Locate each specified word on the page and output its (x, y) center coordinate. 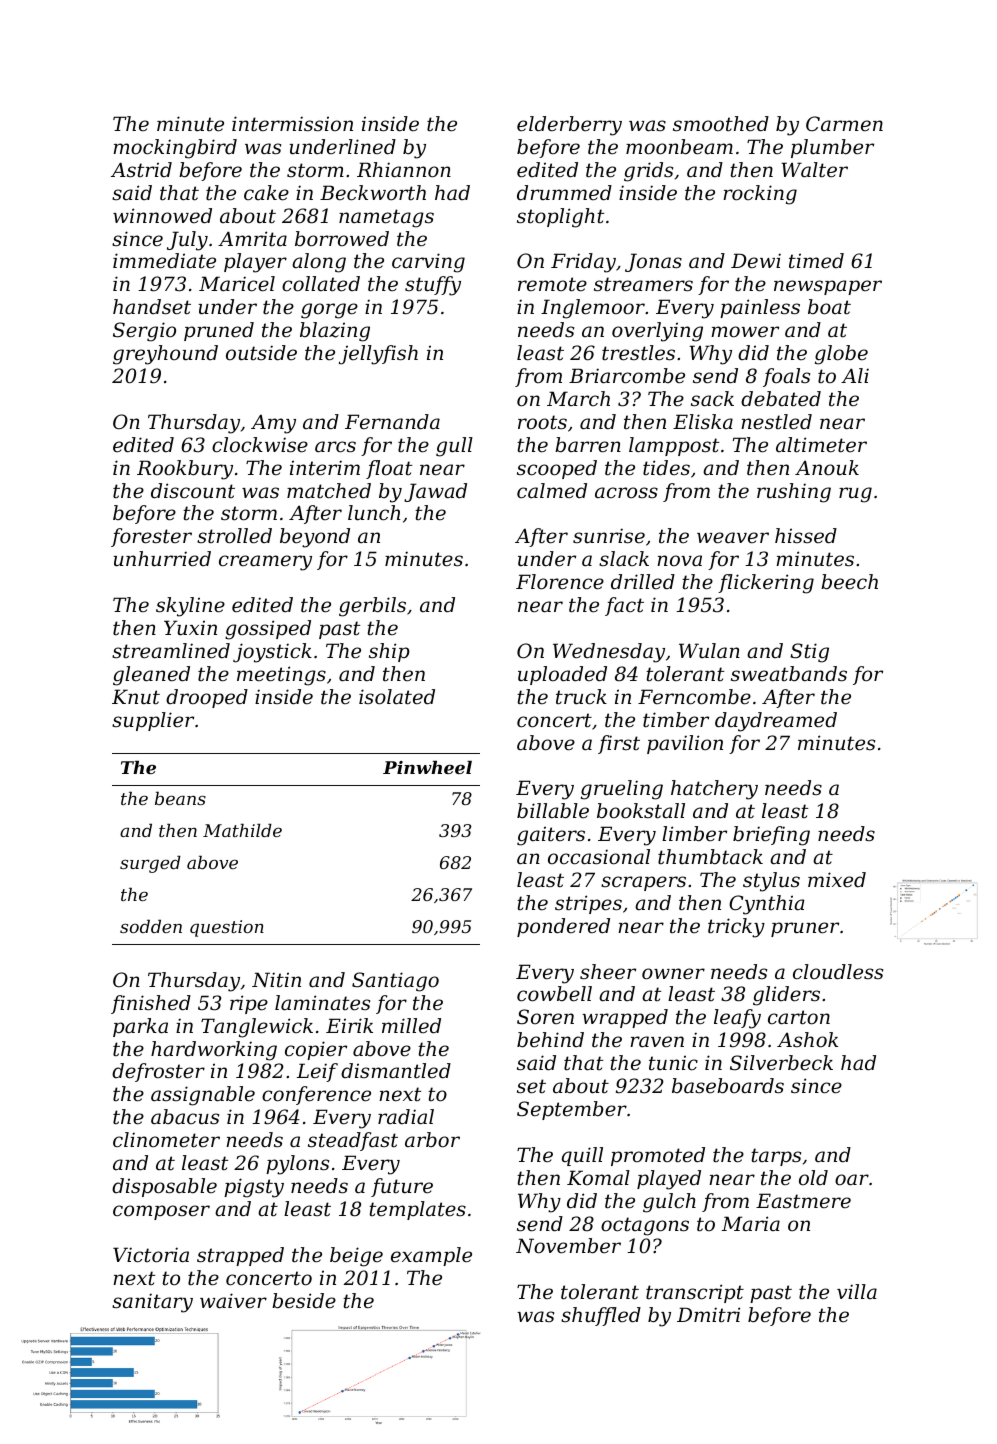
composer (161, 1212)
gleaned (151, 676)
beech (849, 582)
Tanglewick (257, 1028)
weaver (733, 538)
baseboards (728, 1086)
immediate (164, 261)
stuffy (433, 286)
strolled (234, 536)
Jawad (435, 492)
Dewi (756, 261)
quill (582, 1156)
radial (406, 1117)
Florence (560, 582)
